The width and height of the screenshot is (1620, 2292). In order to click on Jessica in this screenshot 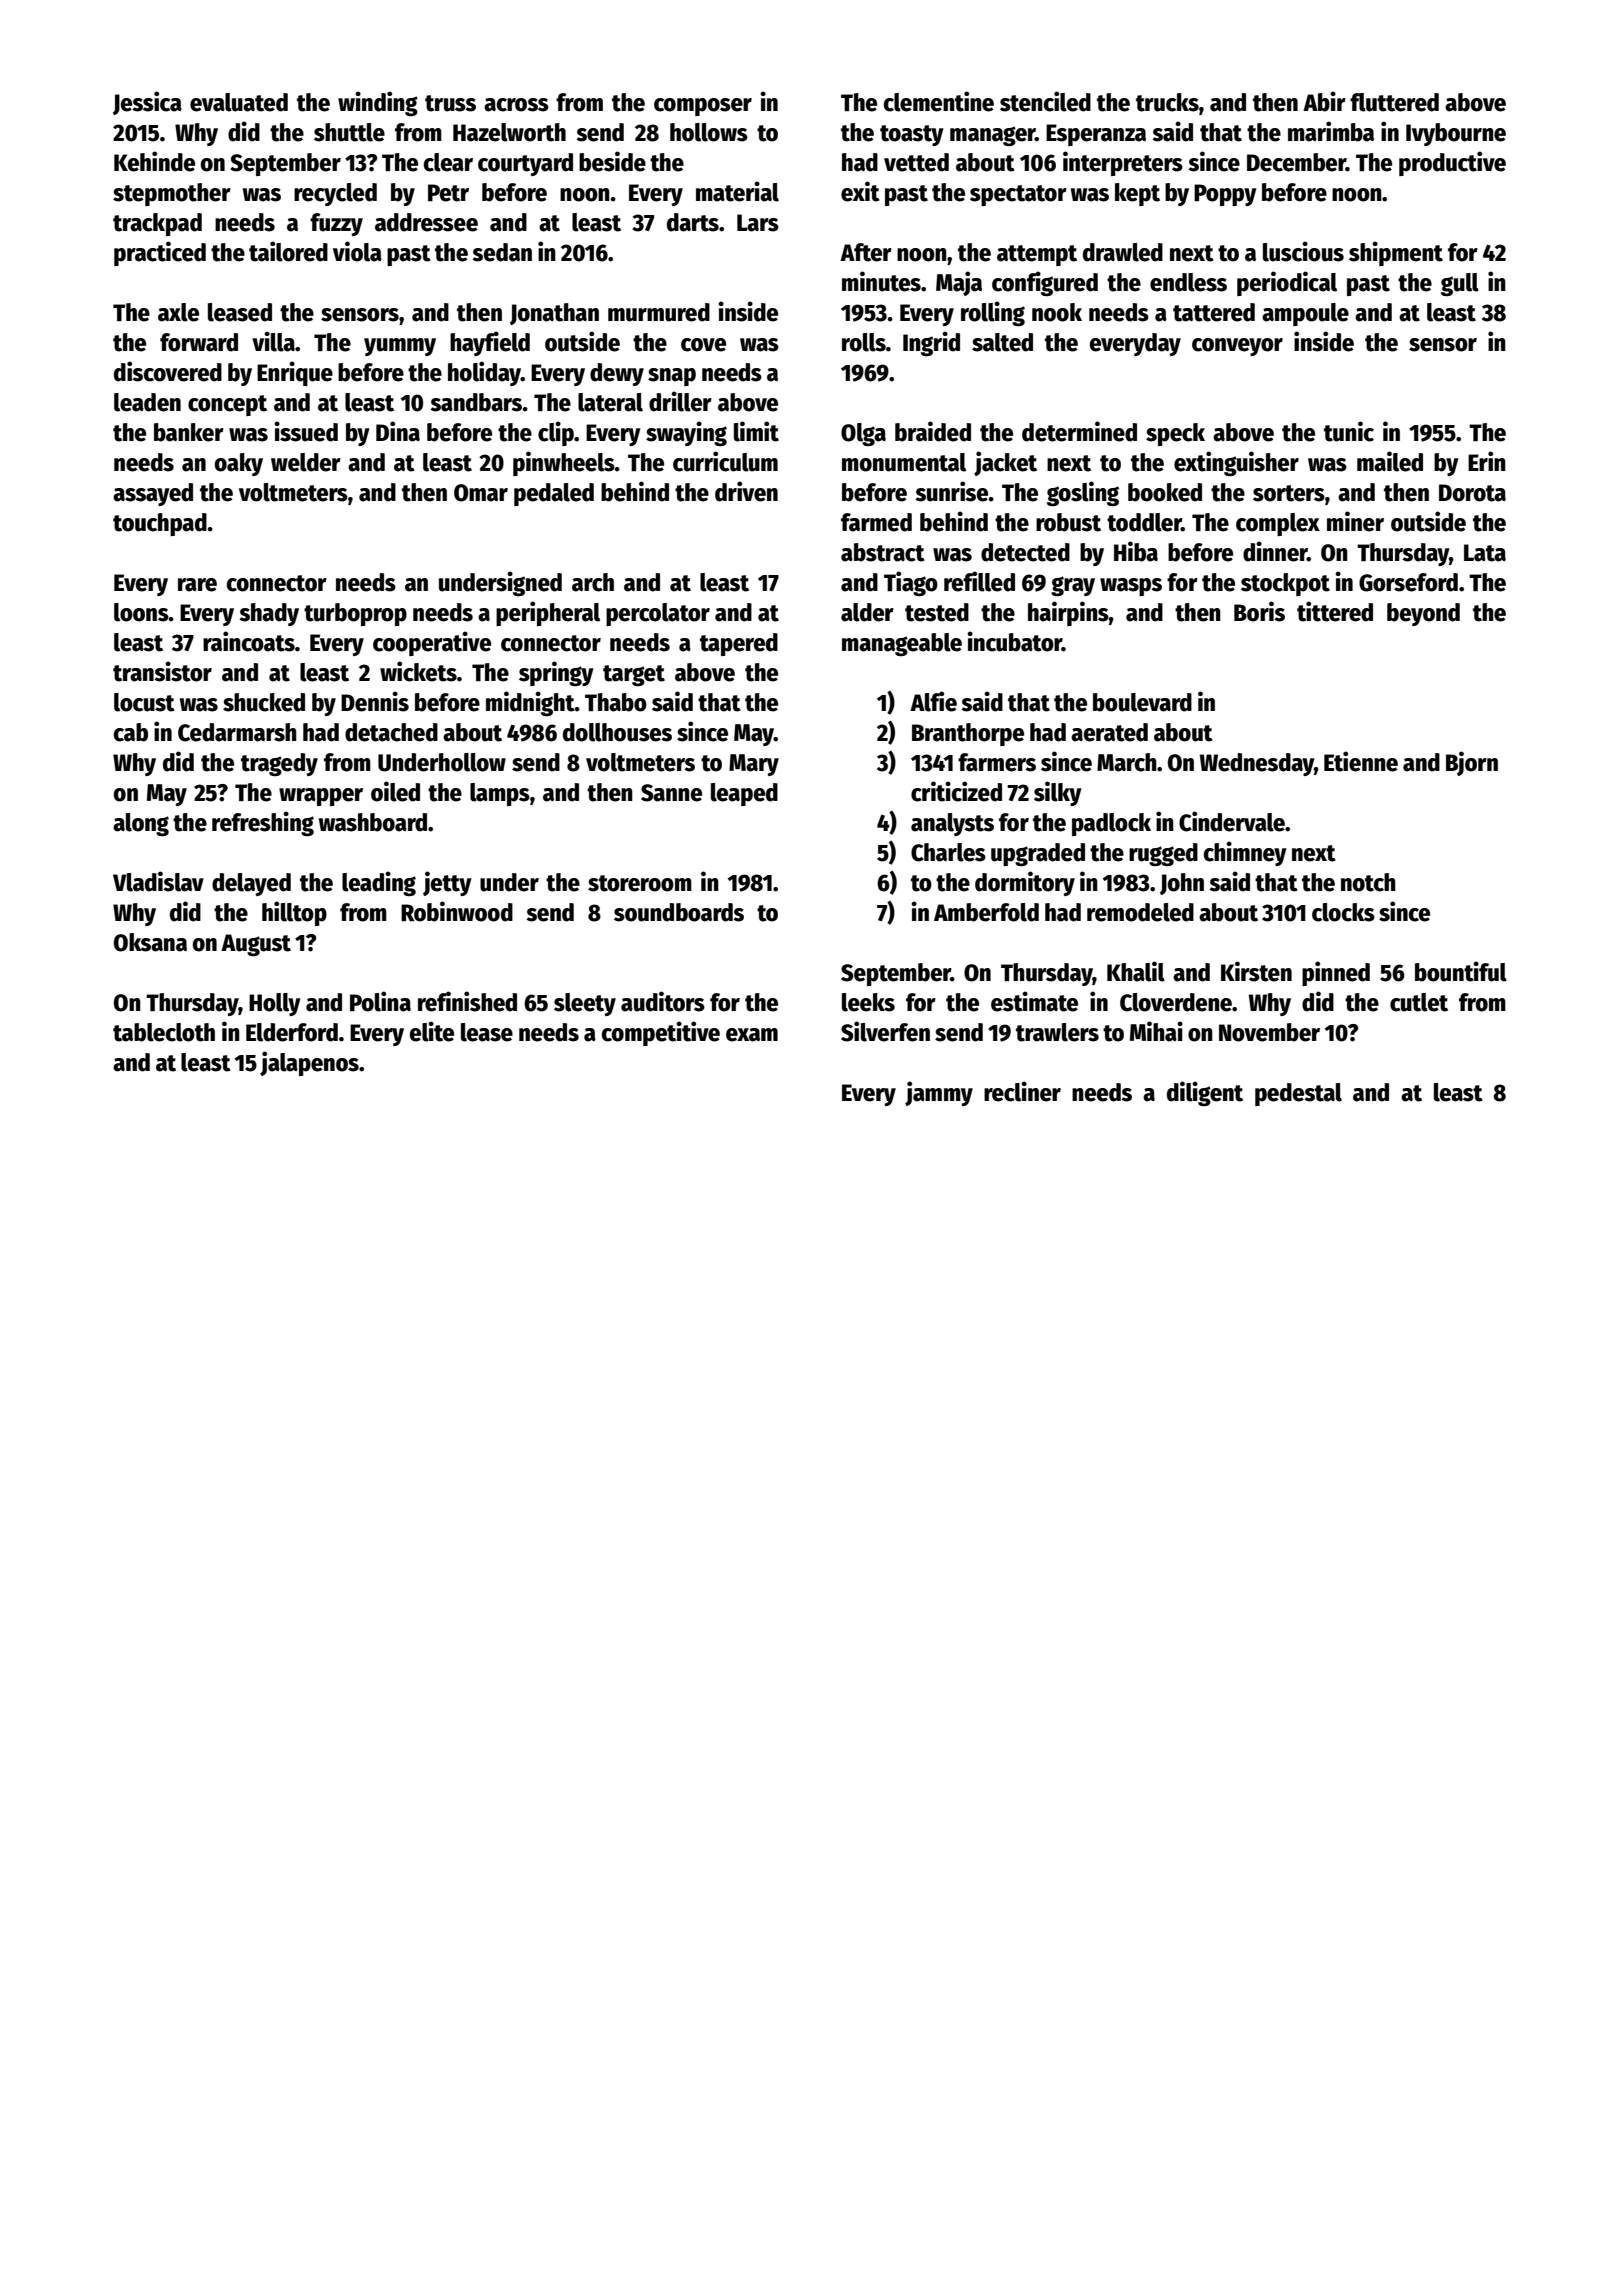, I will do `click(147, 103)`.
